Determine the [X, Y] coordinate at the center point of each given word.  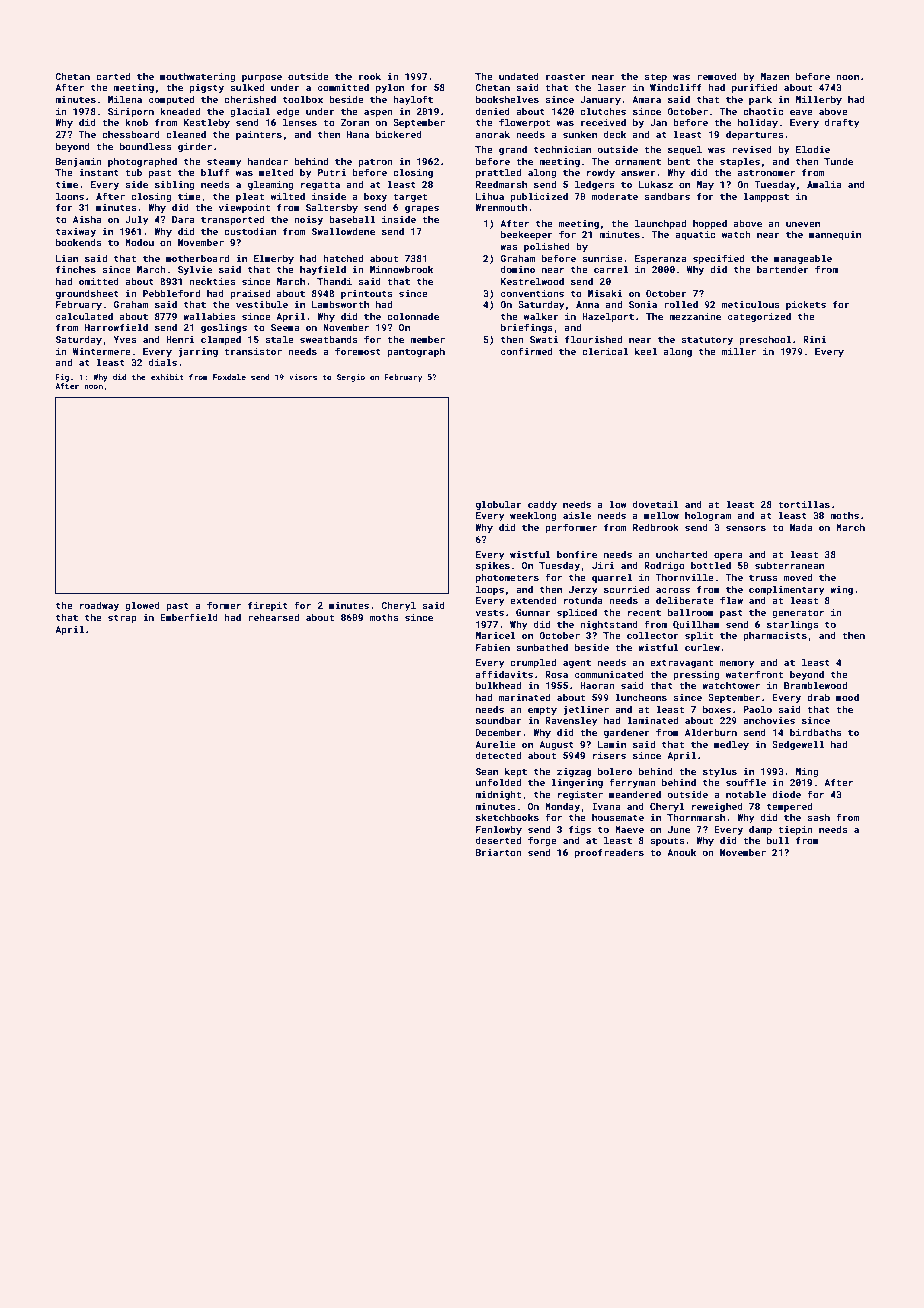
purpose [262, 78]
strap [122, 618]
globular [499, 505]
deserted [498, 840]
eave [801, 112]
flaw [731, 600]
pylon [390, 88]
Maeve [629, 829]
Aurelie [495, 744]
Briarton [499, 852]
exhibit [167, 377]
